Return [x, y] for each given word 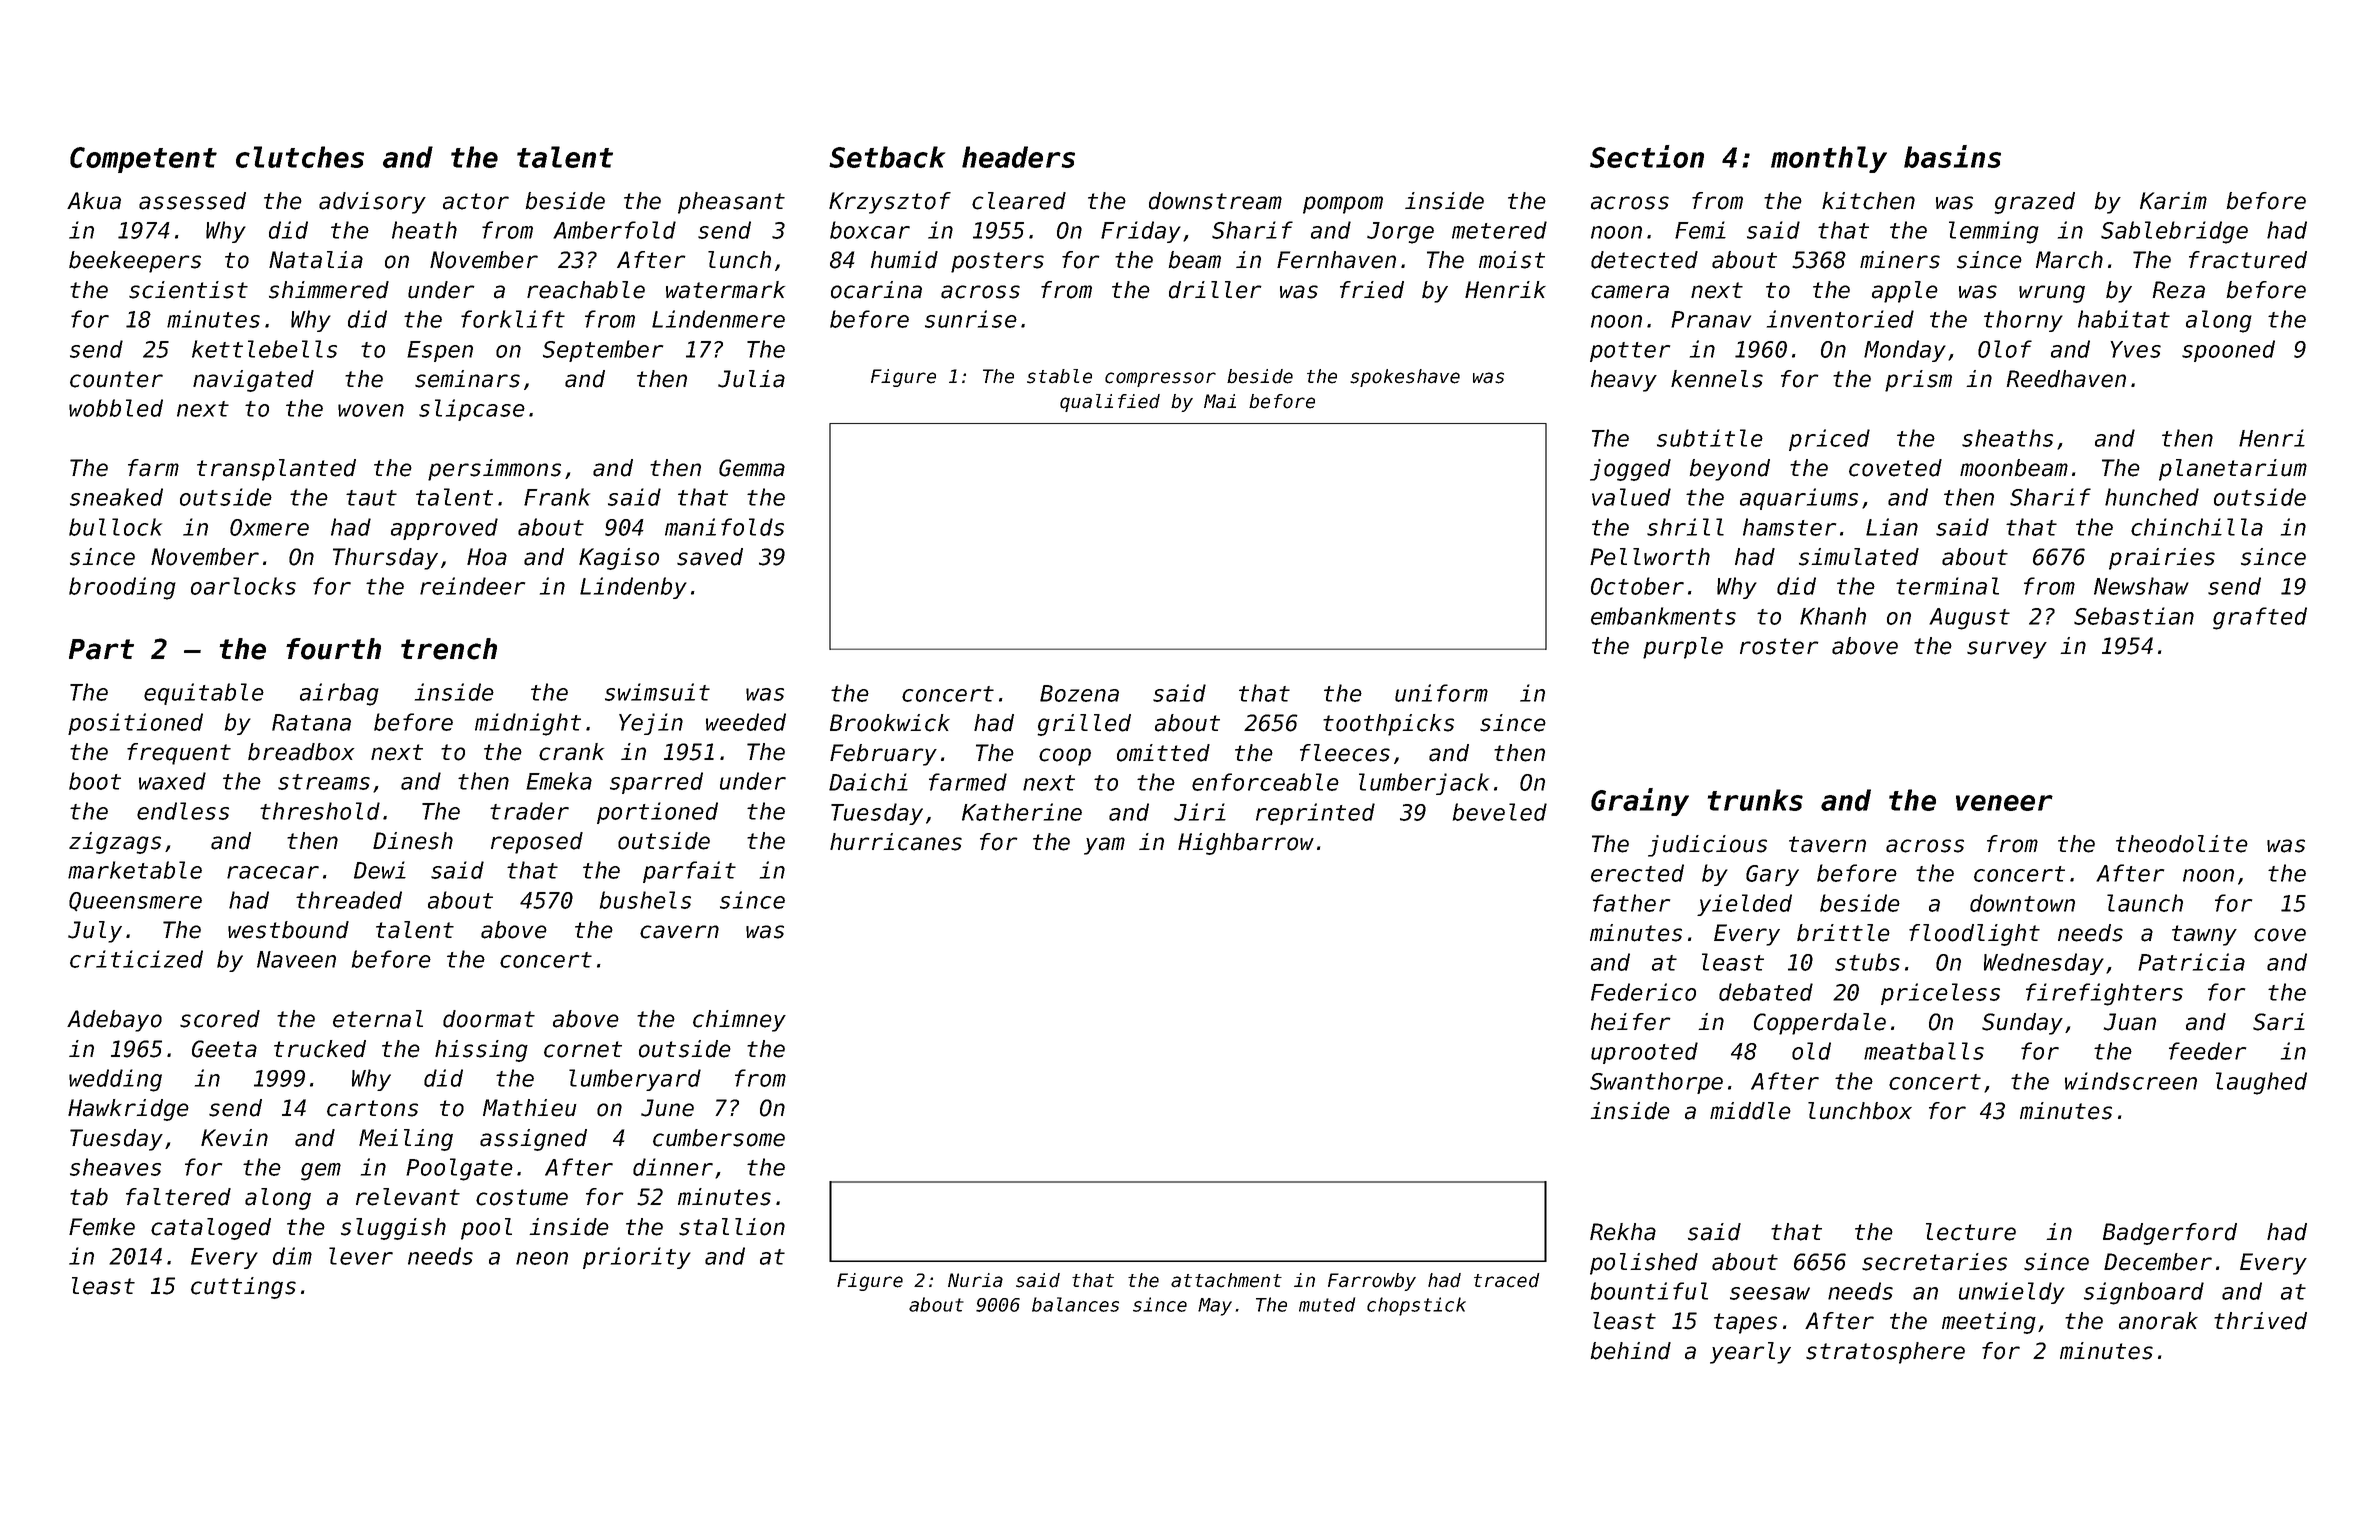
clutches [300, 157]
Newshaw [2141, 586]
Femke [102, 1227]
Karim [2173, 201]
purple [1683, 648]
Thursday [385, 559]
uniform [1441, 693]
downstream [1215, 201]
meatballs [1924, 1051]
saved [710, 557]
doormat [489, 1019]
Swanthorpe [1656, 1083]
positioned [135, 724]
